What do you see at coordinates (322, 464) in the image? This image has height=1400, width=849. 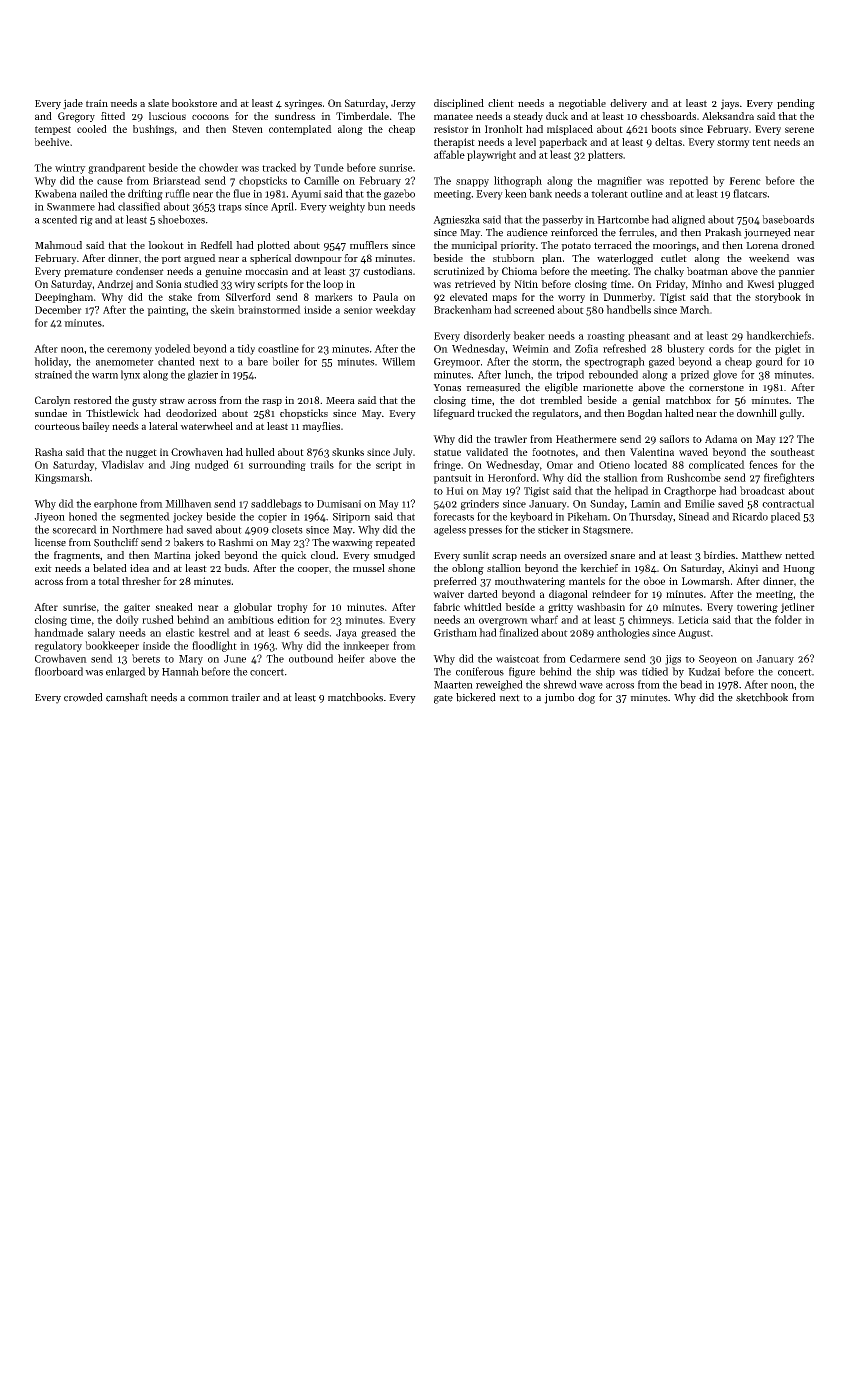 I see `trails` at bounding box center [322, 464].
